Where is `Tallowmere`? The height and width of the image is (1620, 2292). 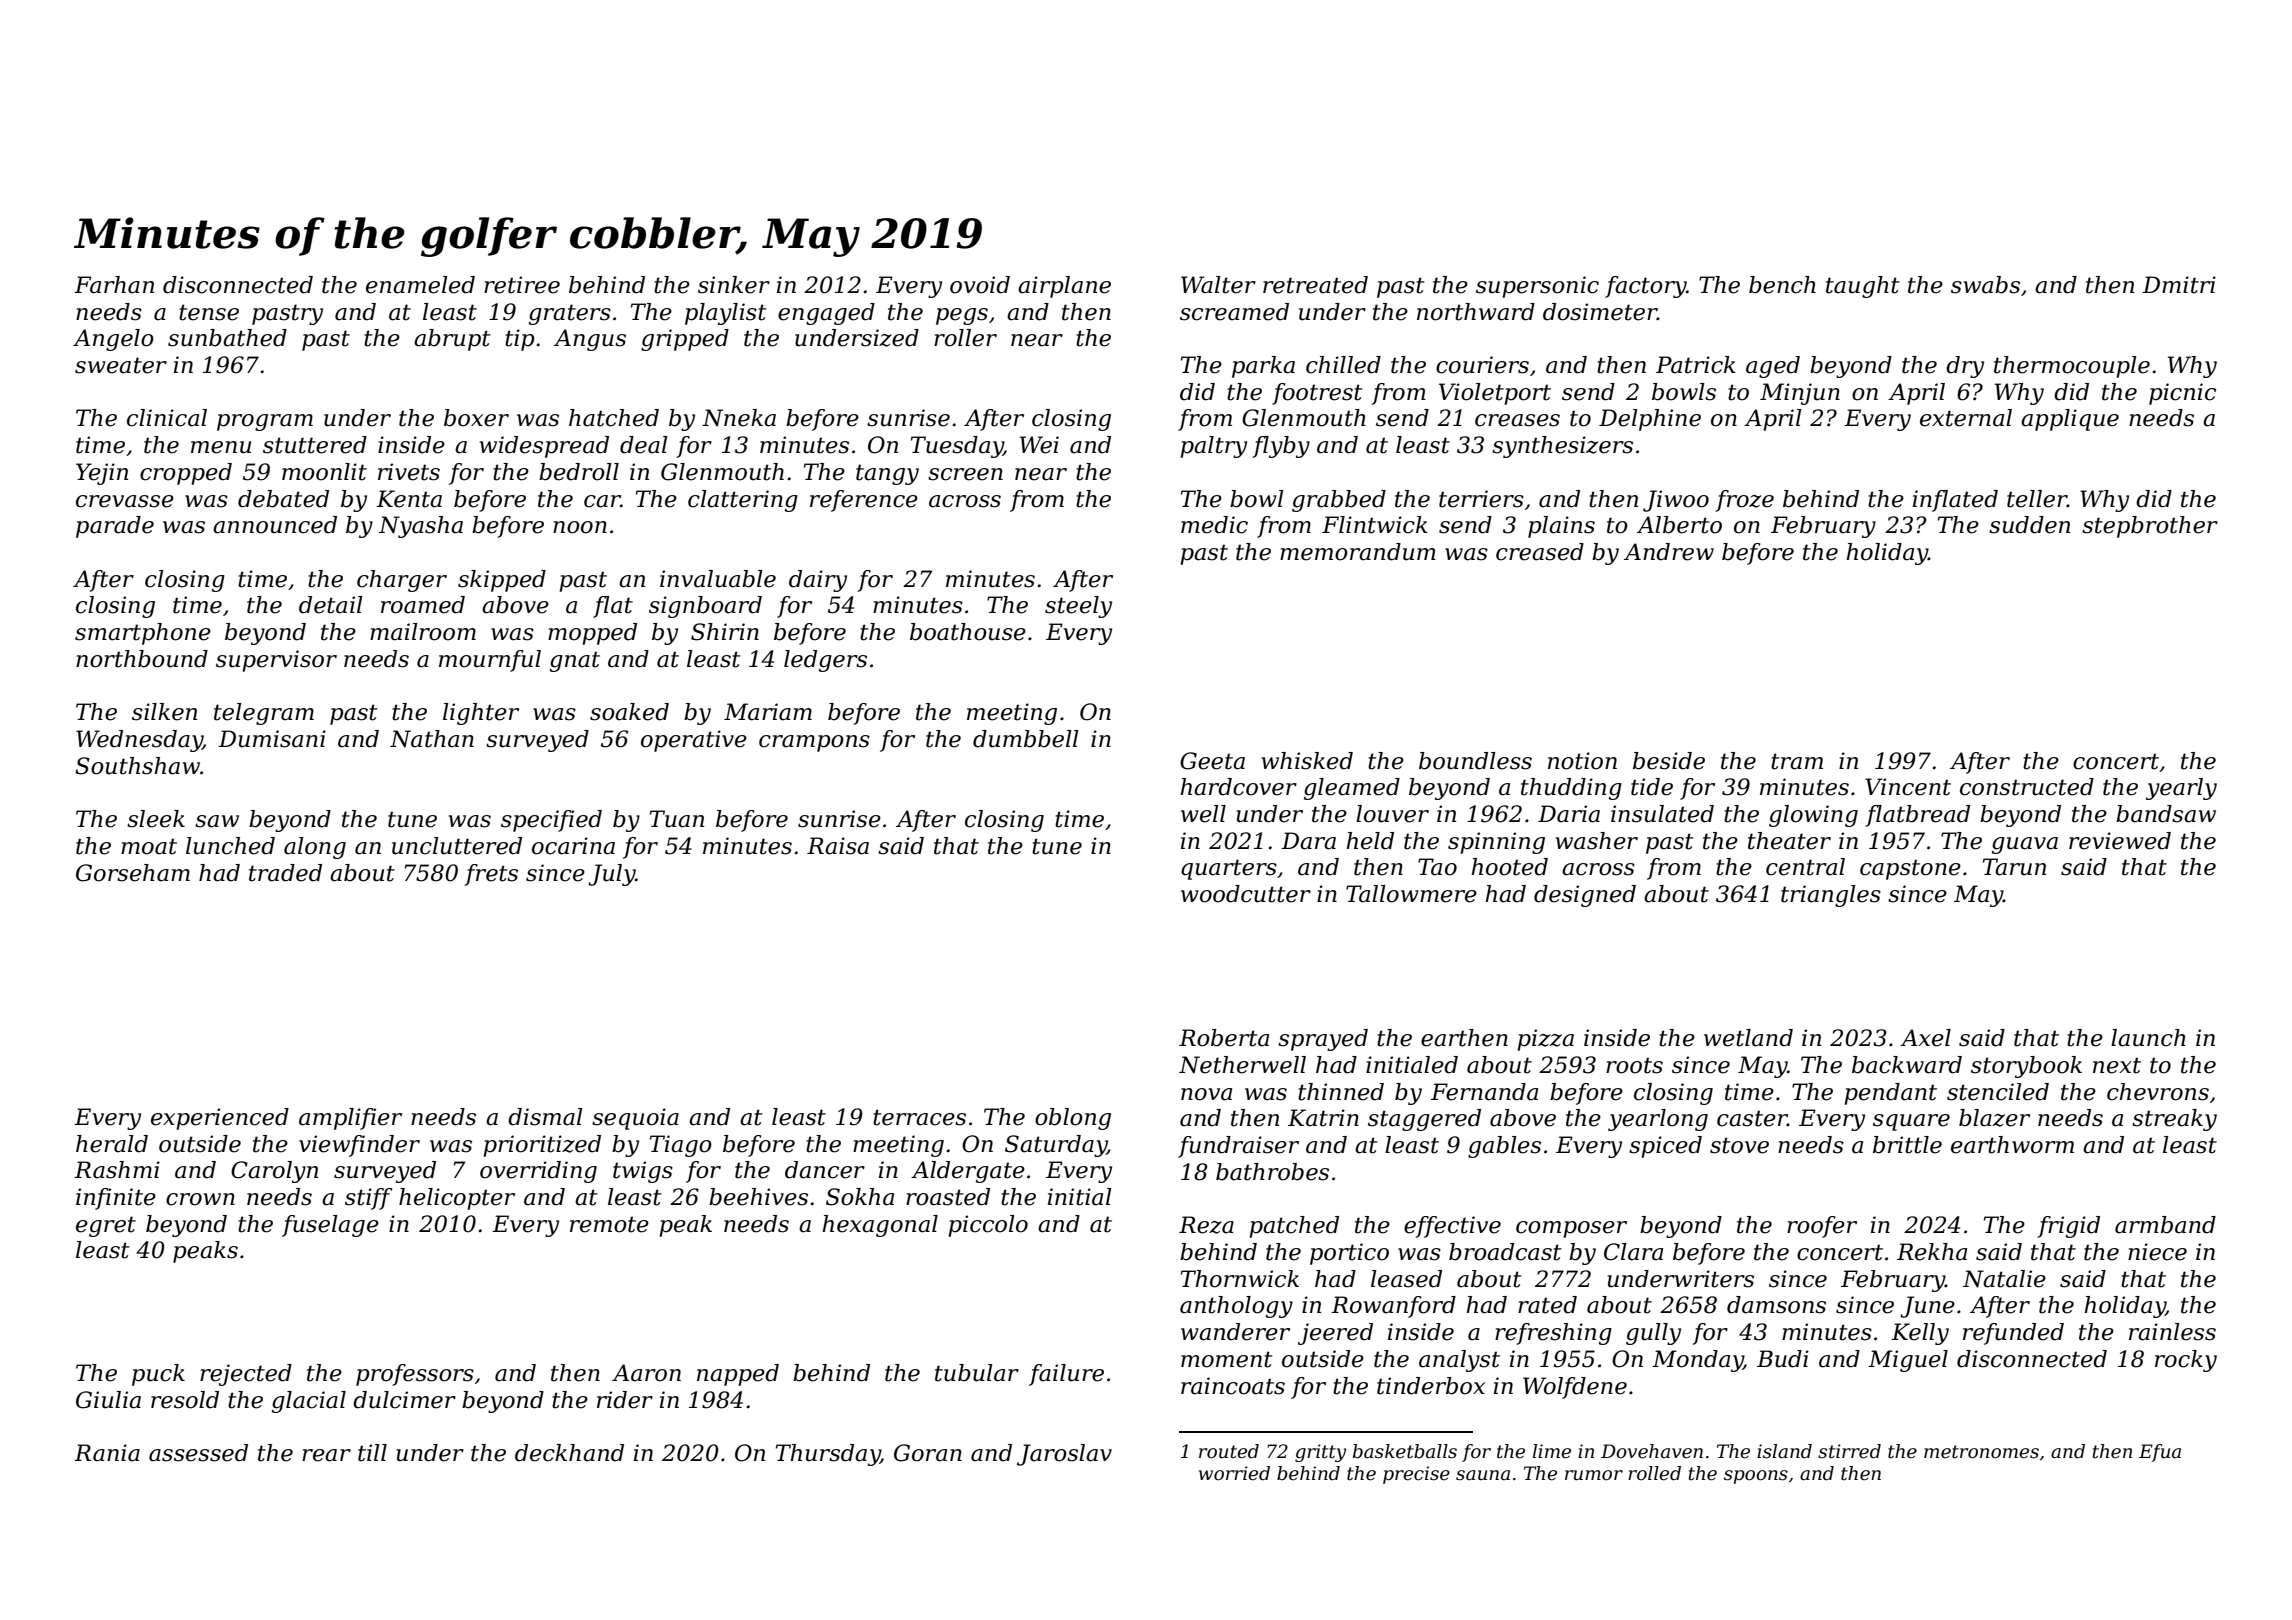 Tallowmere is located at coordinates (1411, 894).
